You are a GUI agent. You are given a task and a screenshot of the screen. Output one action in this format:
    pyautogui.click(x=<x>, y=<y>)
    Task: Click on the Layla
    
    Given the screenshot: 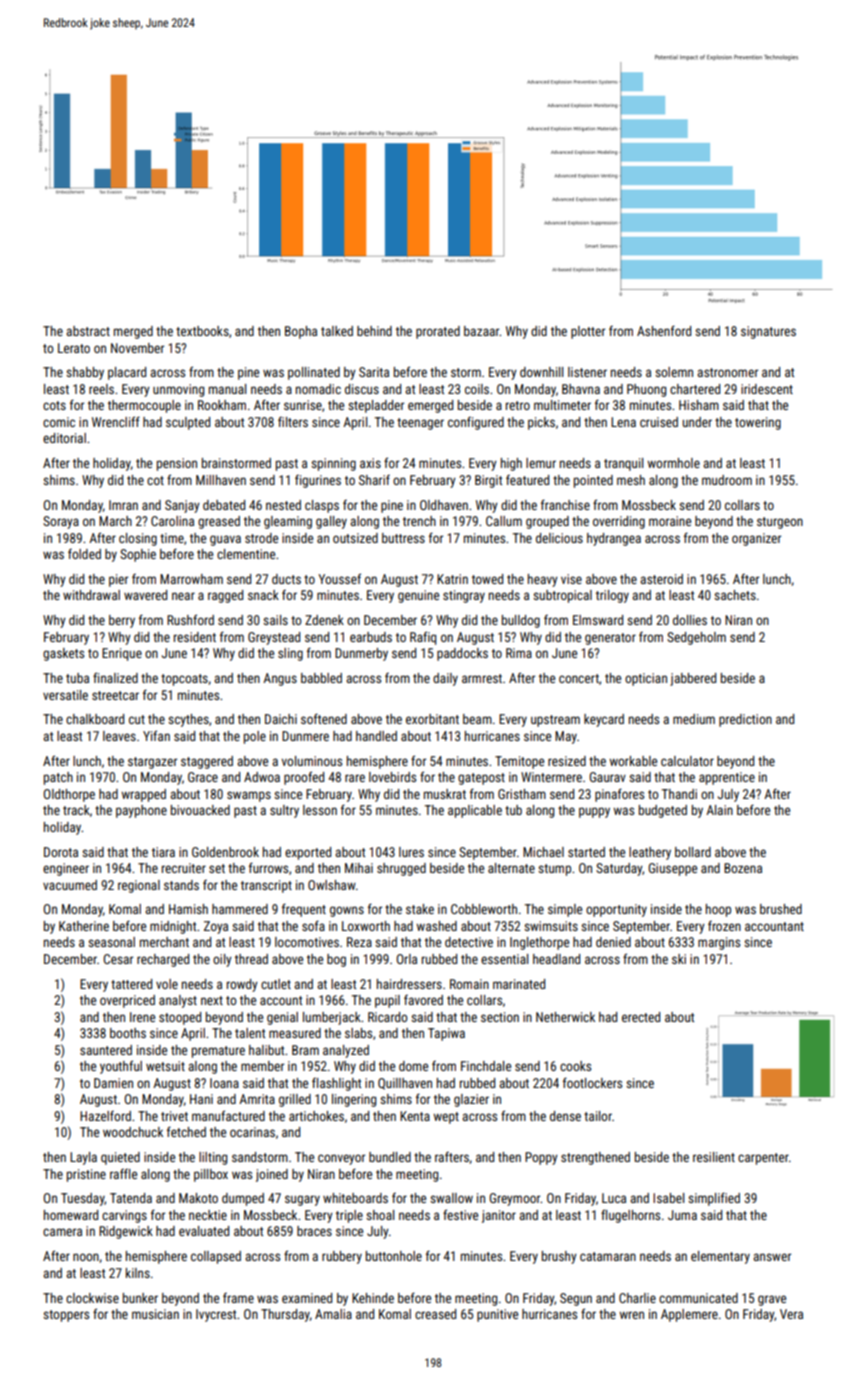 What is the action you would take?
    pyautogui.click(x=83, y=1158)
